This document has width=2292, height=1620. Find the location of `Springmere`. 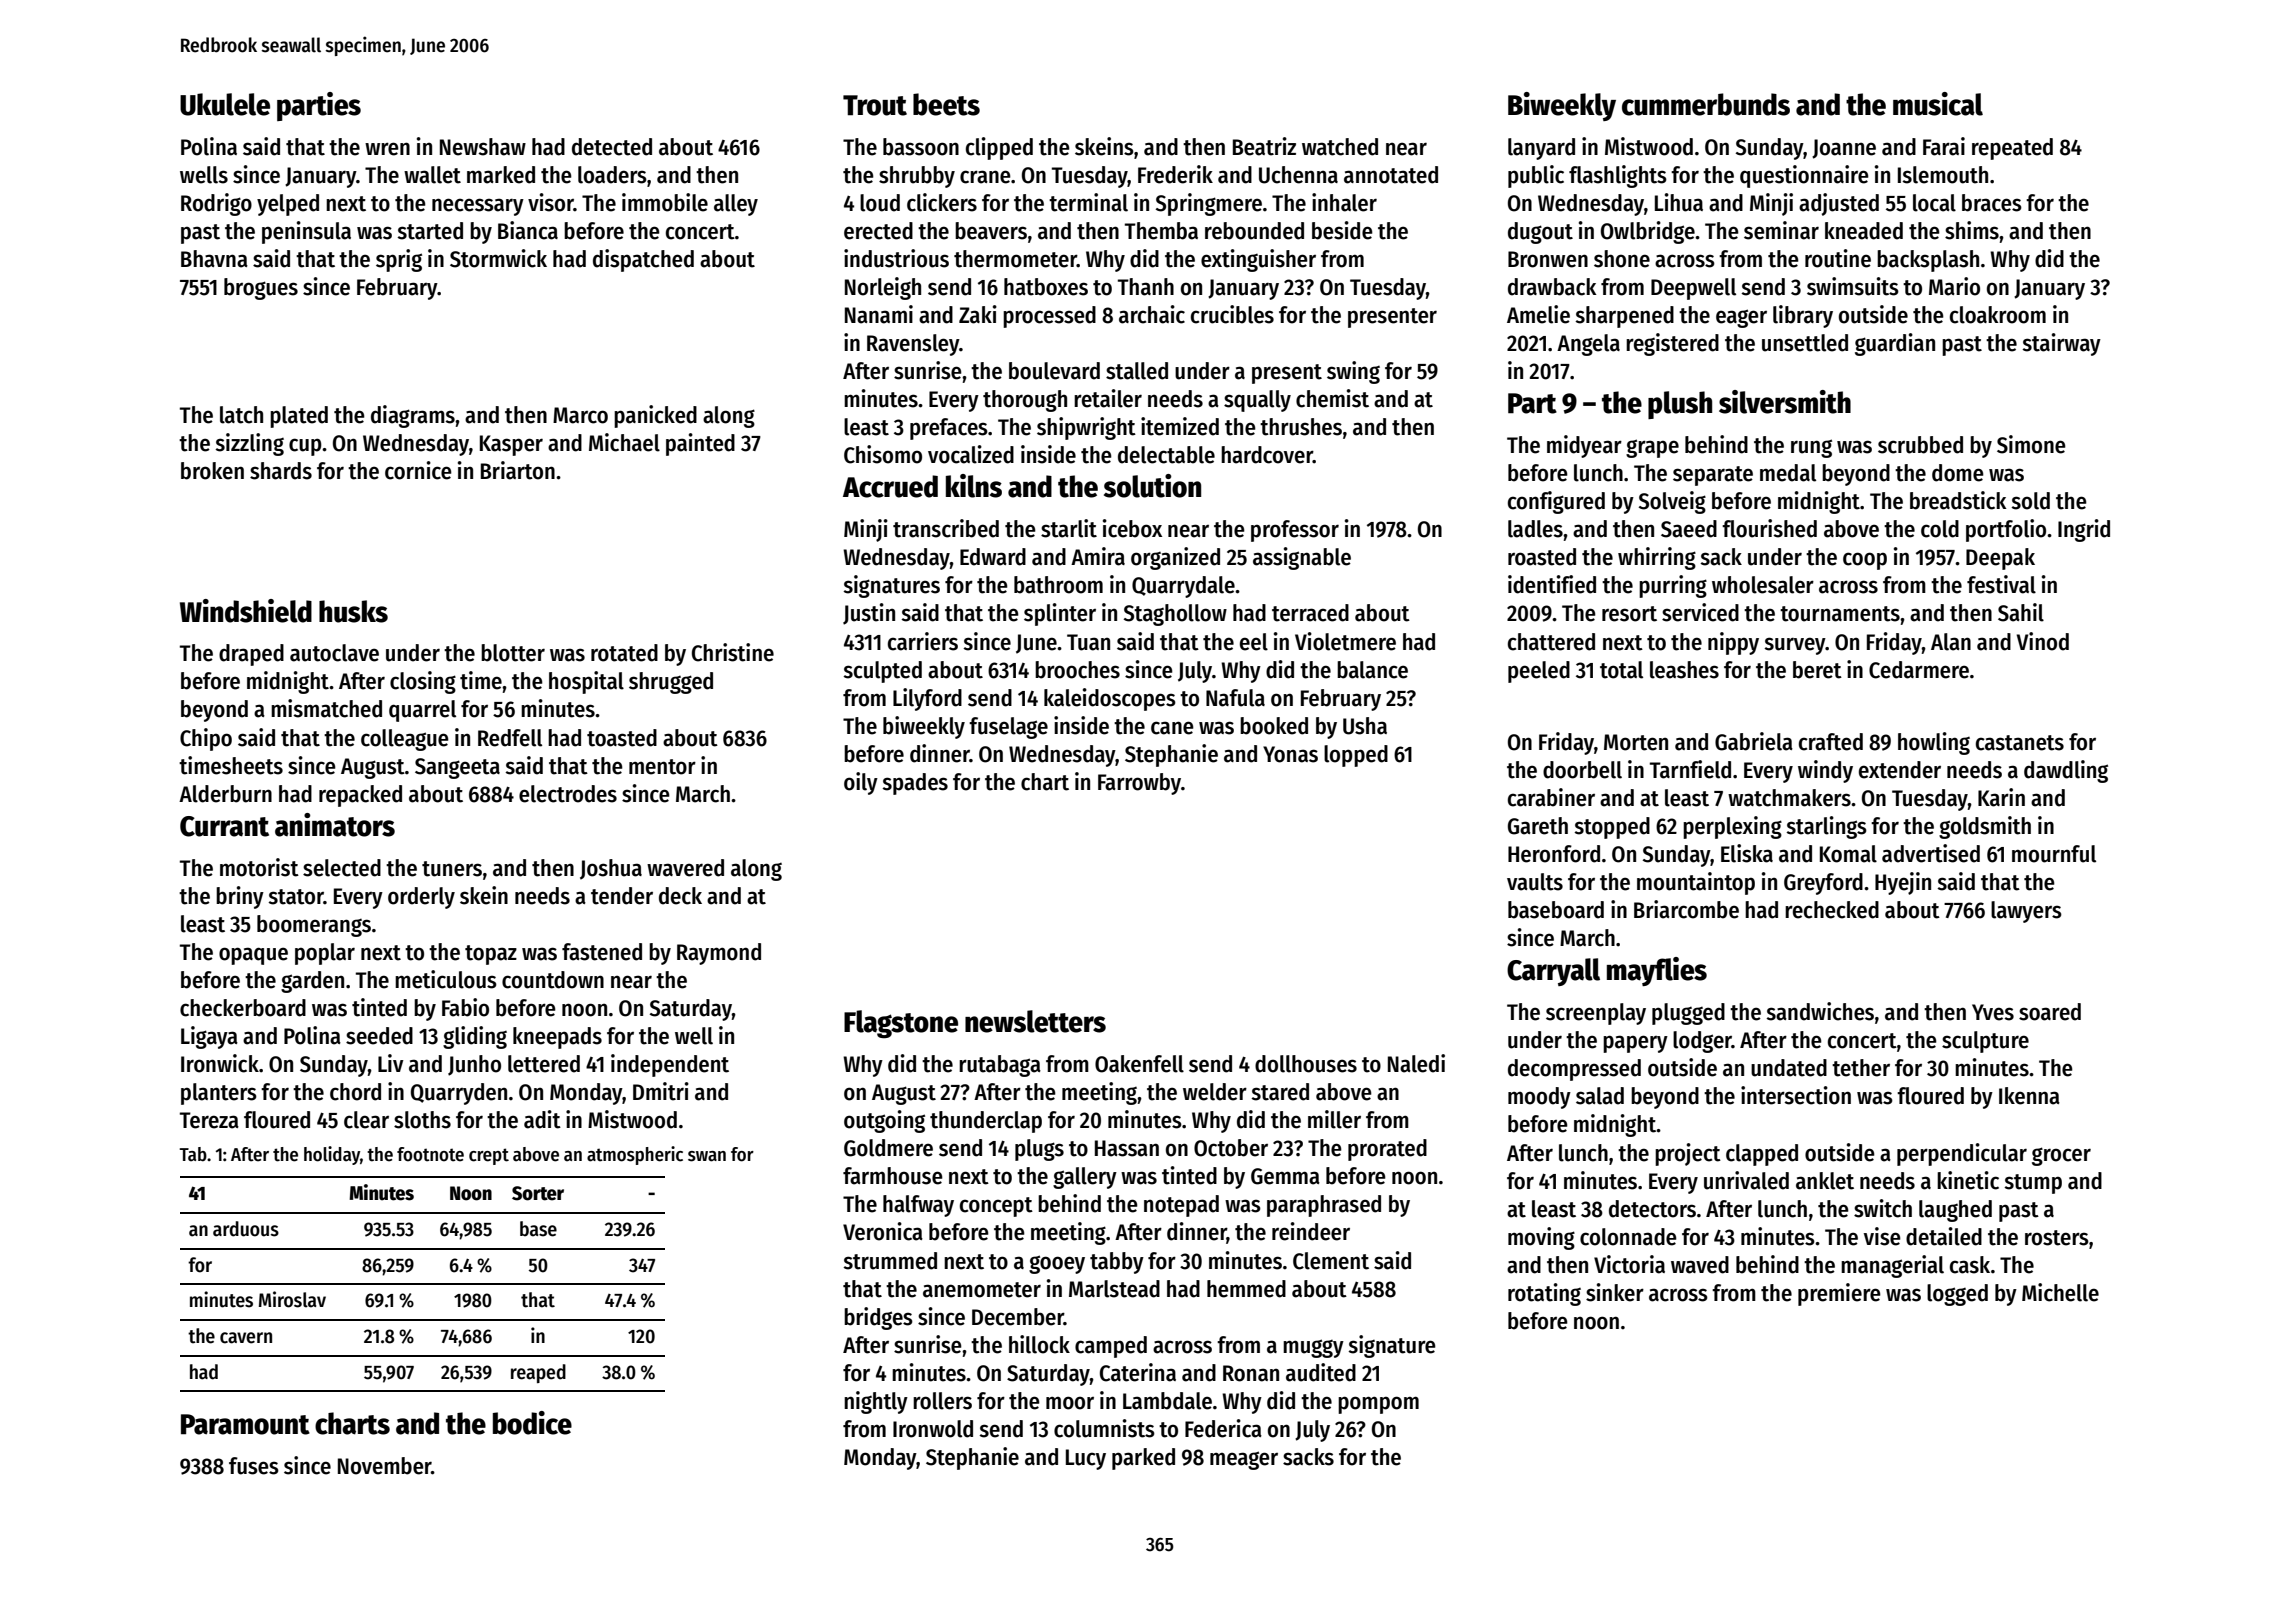

Springmere is located at coordinates (1209, 204).
